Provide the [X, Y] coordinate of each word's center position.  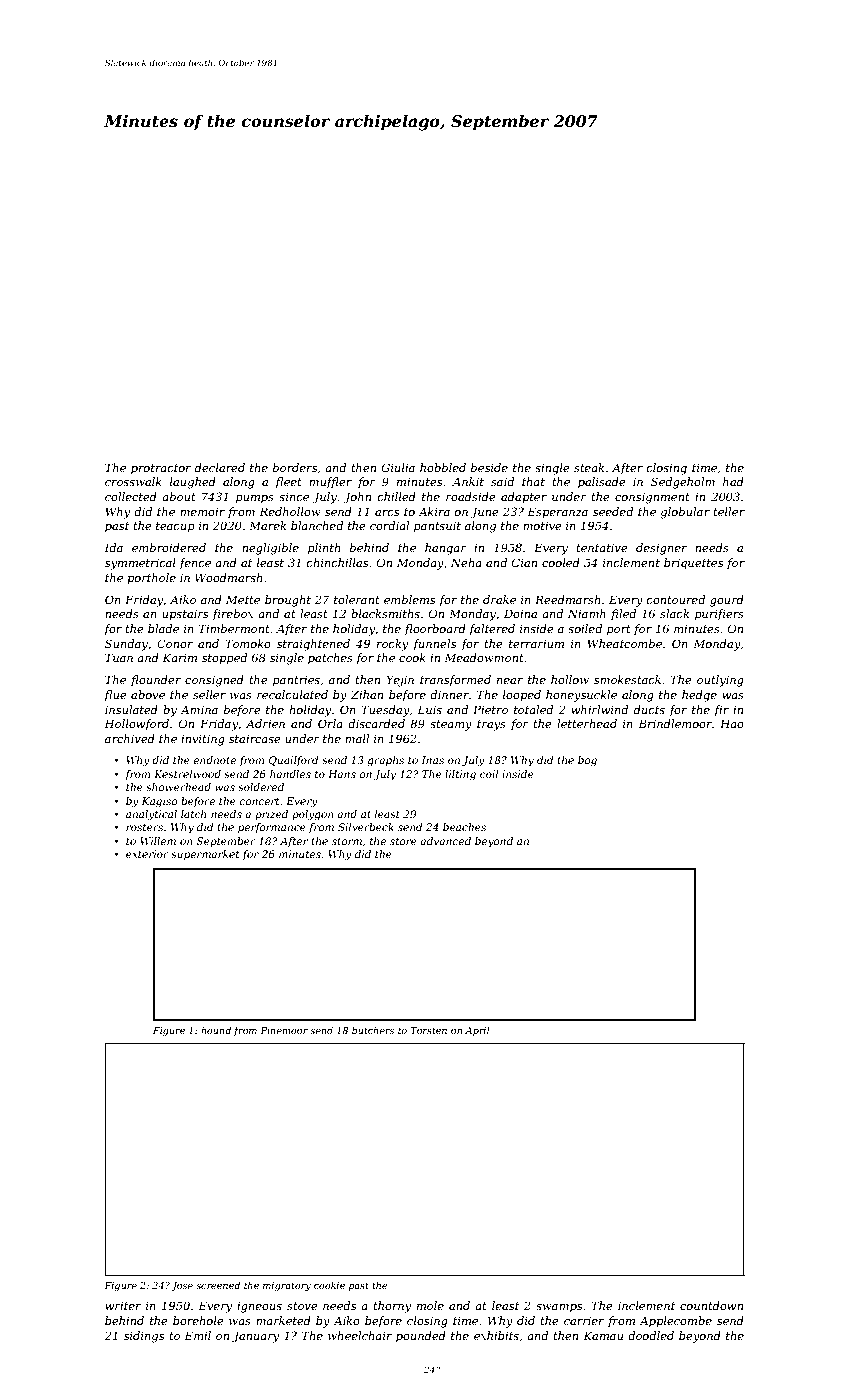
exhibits [496, 1335]
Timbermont [234, 628]
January [255, 1337]
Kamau [603, 1335]
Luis [429, 709]
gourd [727, 601]
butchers [373, 1030]
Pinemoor [284, 1030]
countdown [711, 1305]
